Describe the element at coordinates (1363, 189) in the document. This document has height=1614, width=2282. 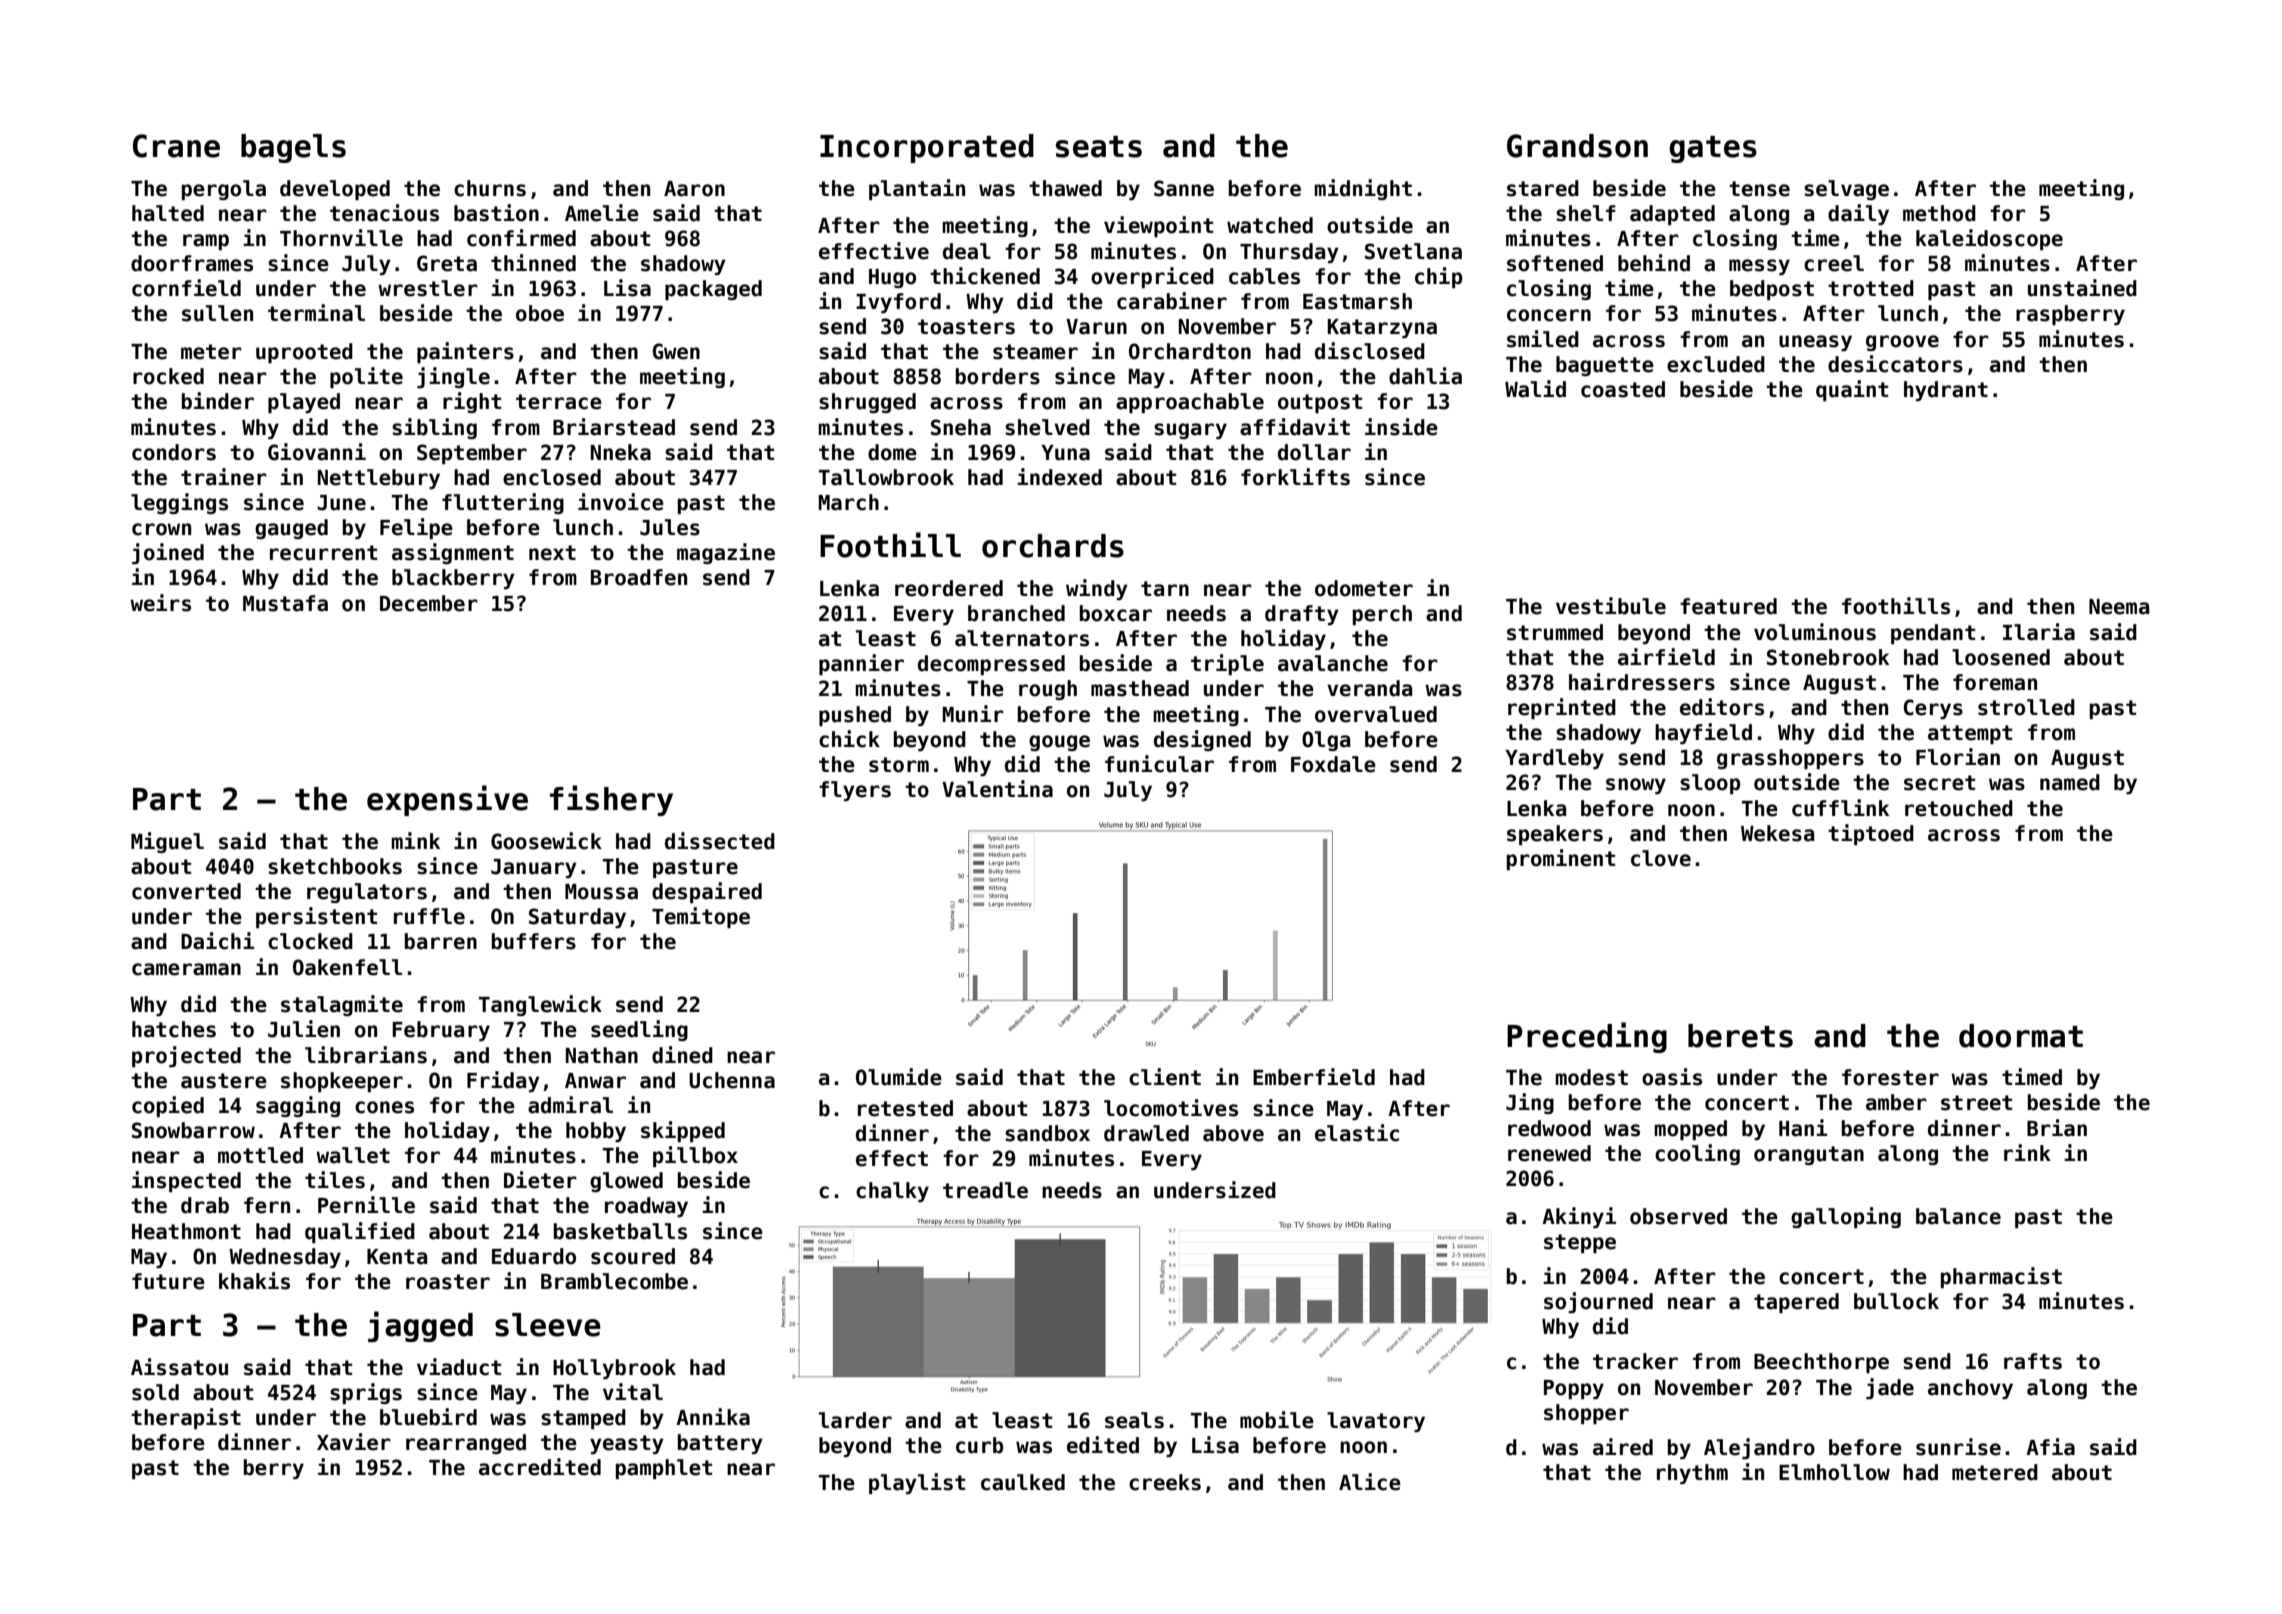
I see `midnight` at that location.
